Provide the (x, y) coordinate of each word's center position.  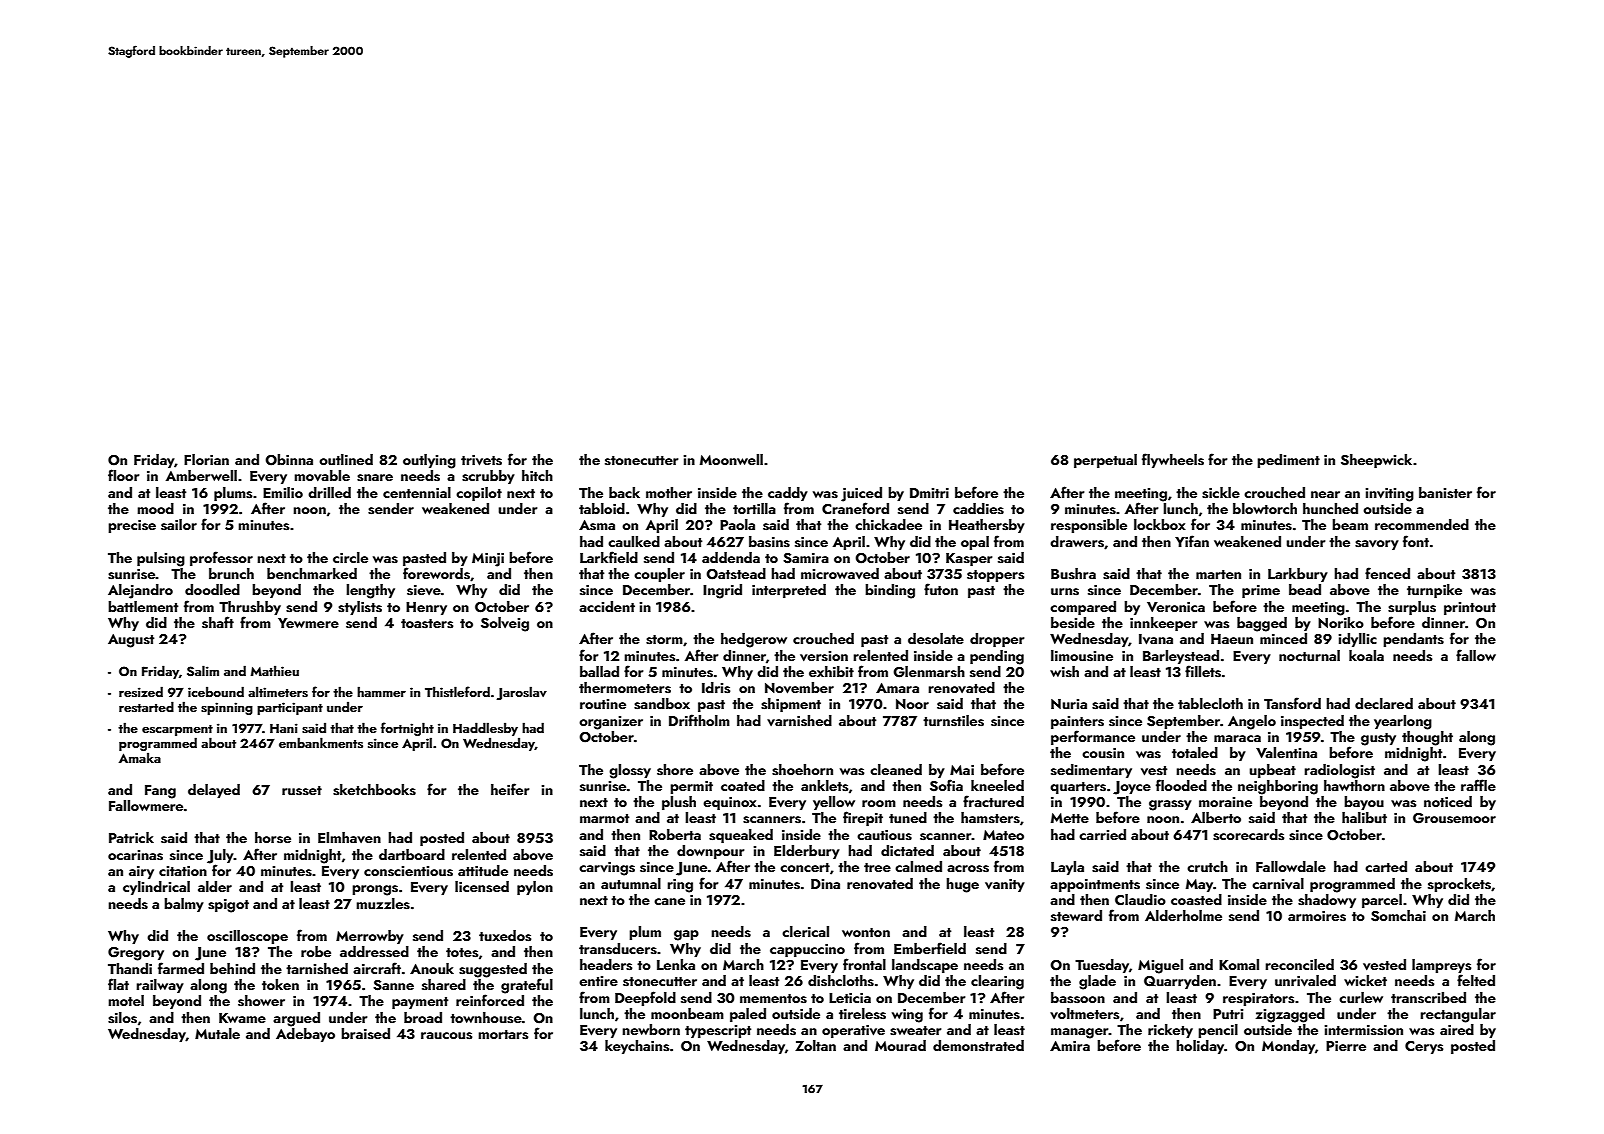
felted (1476, 980)
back (624, 492)
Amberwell (201, 475)
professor (221, 558)
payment (420, 1003)
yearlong (1403, 722)
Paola (737, 524)
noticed (1448, 801)
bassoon (1078, 998)
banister (1445, 493)
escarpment (177, 730)
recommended (1422, 524)
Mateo (1003, 835)
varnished (799, 721)
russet (302, 791)
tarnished (317, 969)
